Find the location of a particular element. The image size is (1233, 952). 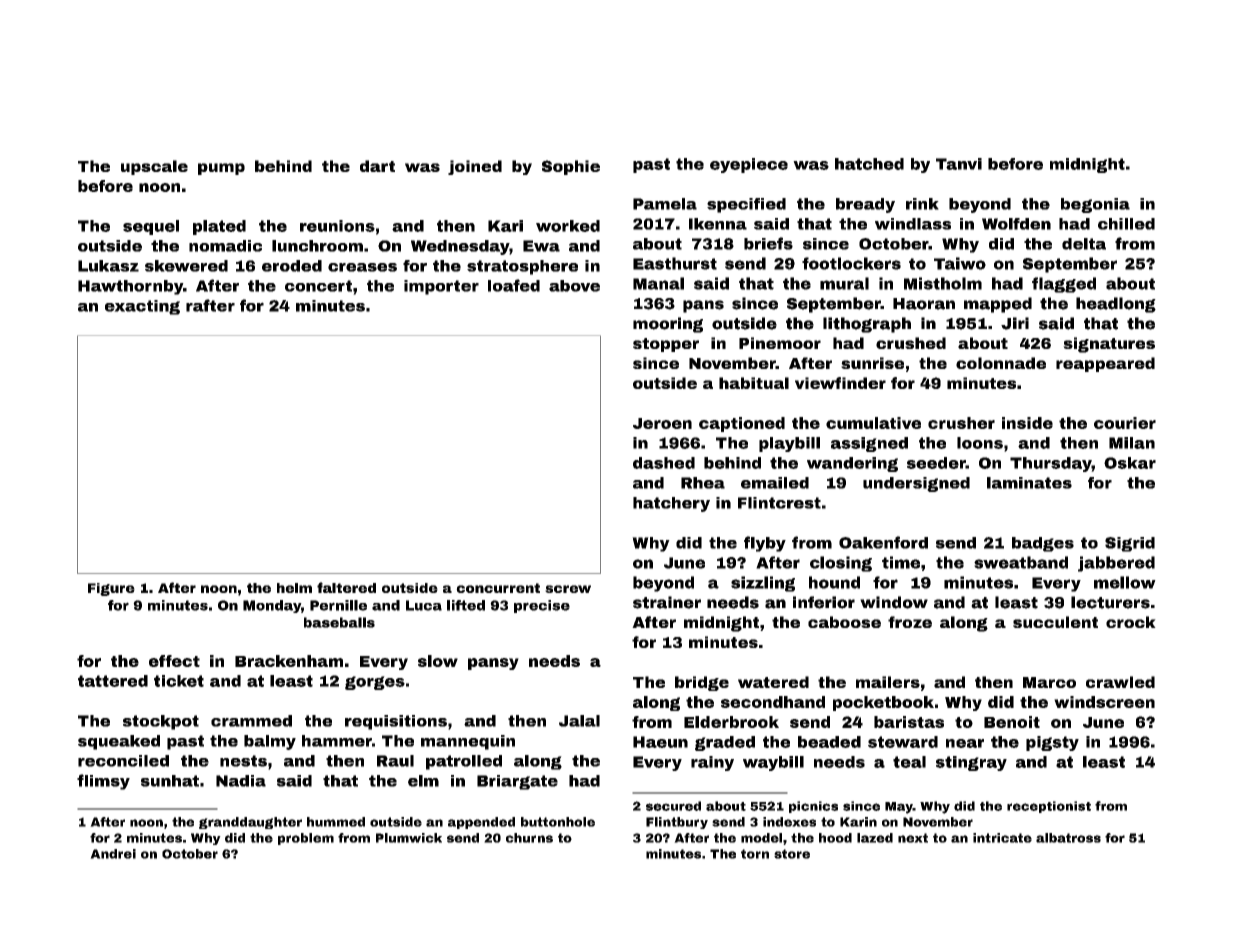

delta is located at coordinates (1084, 244).
